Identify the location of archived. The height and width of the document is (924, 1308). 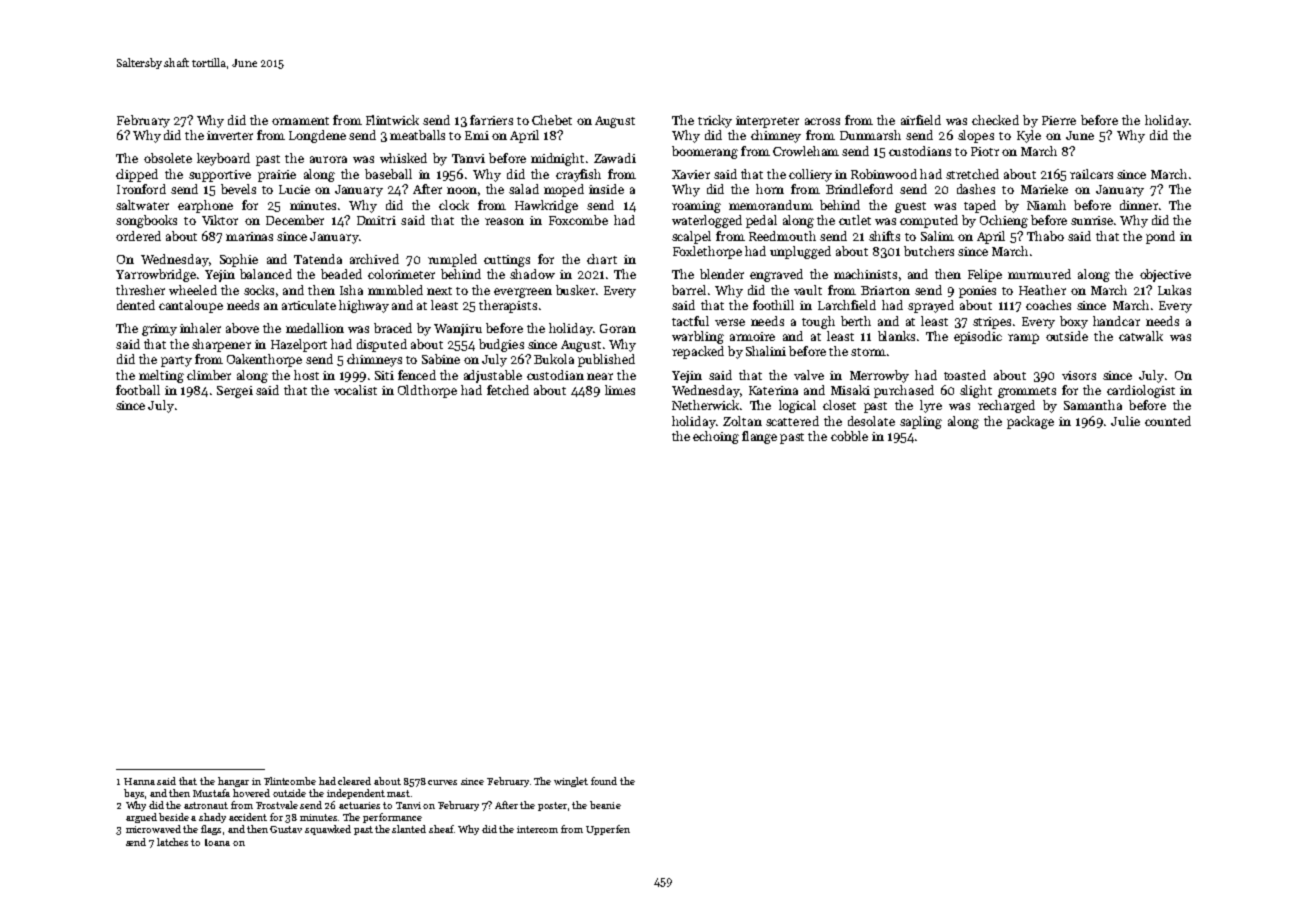
(374, 259).
